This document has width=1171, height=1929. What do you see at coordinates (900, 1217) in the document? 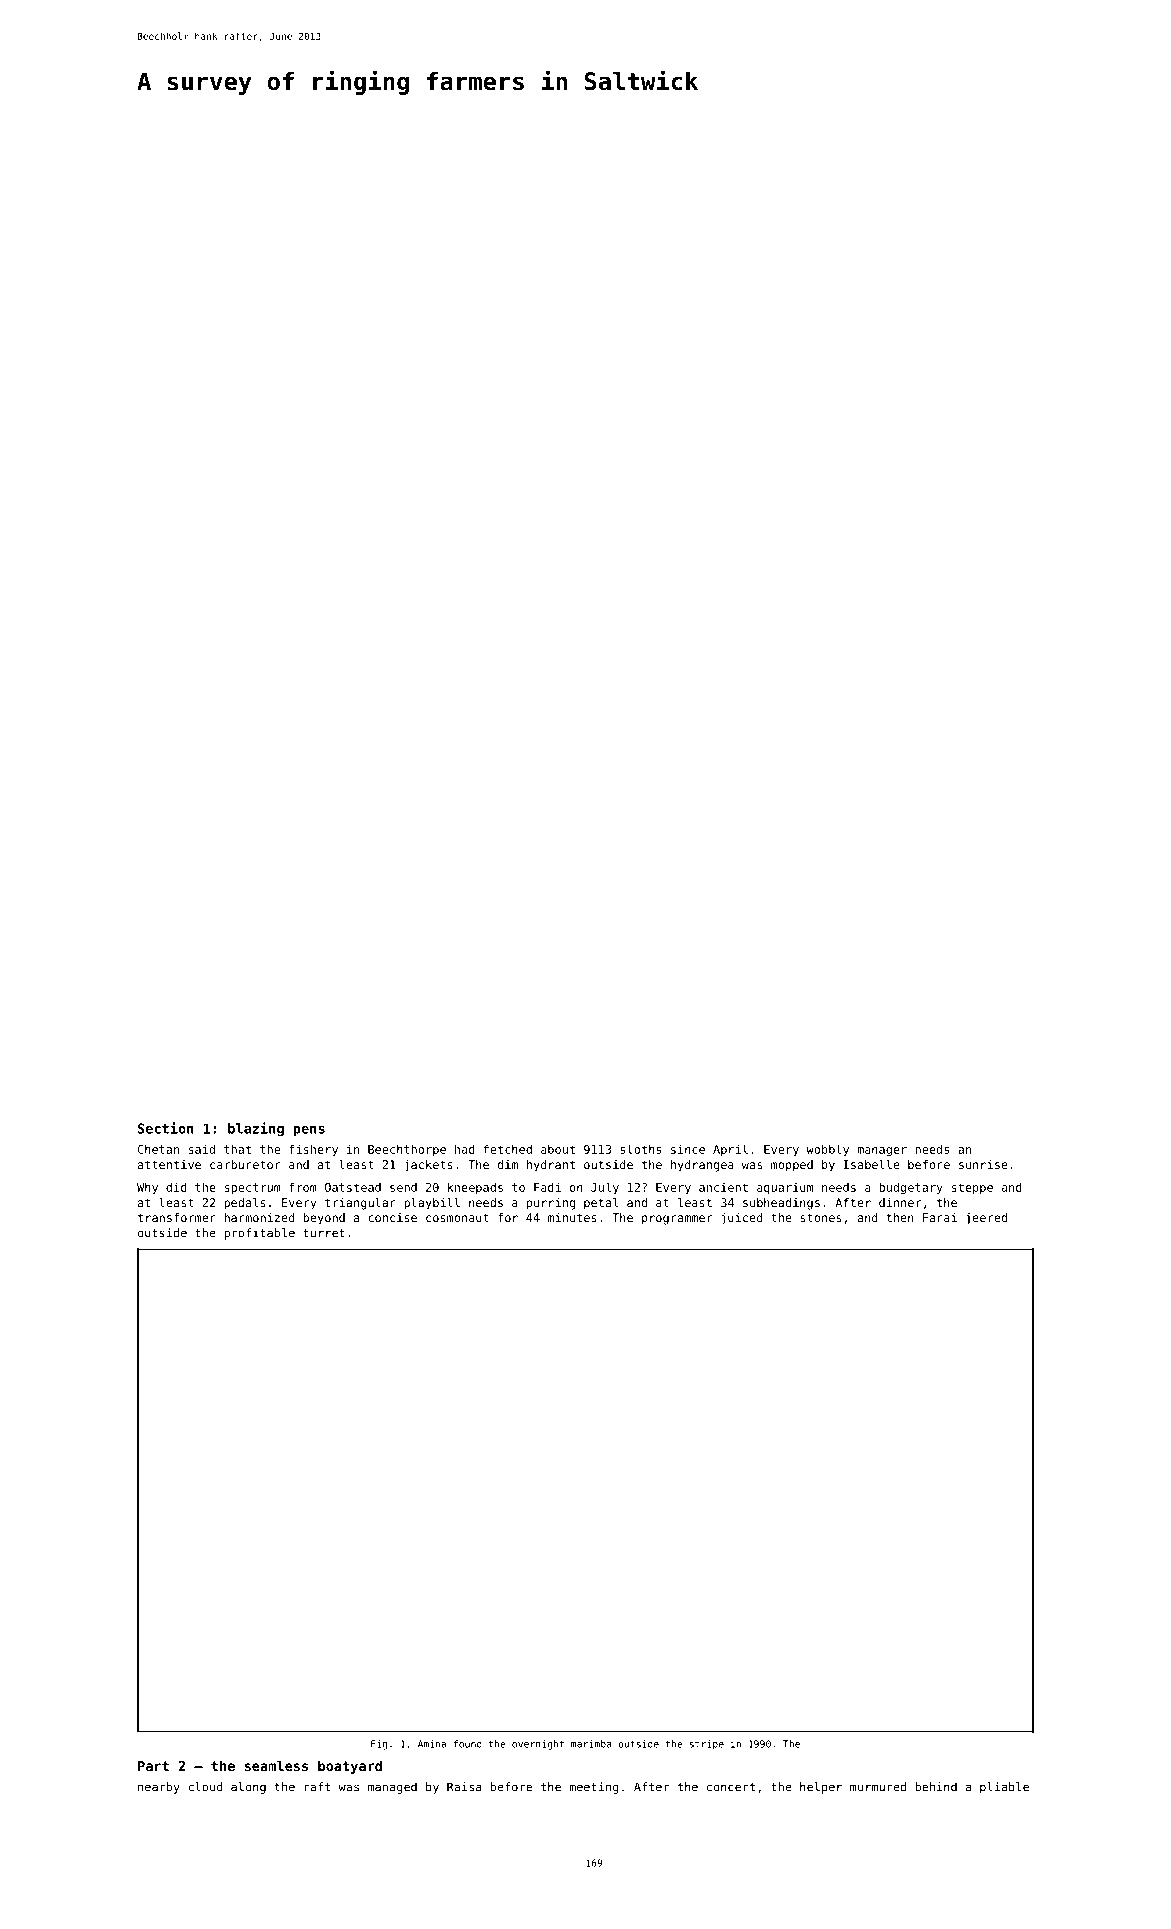
I see `then` at bounding box center [900, 1217].
